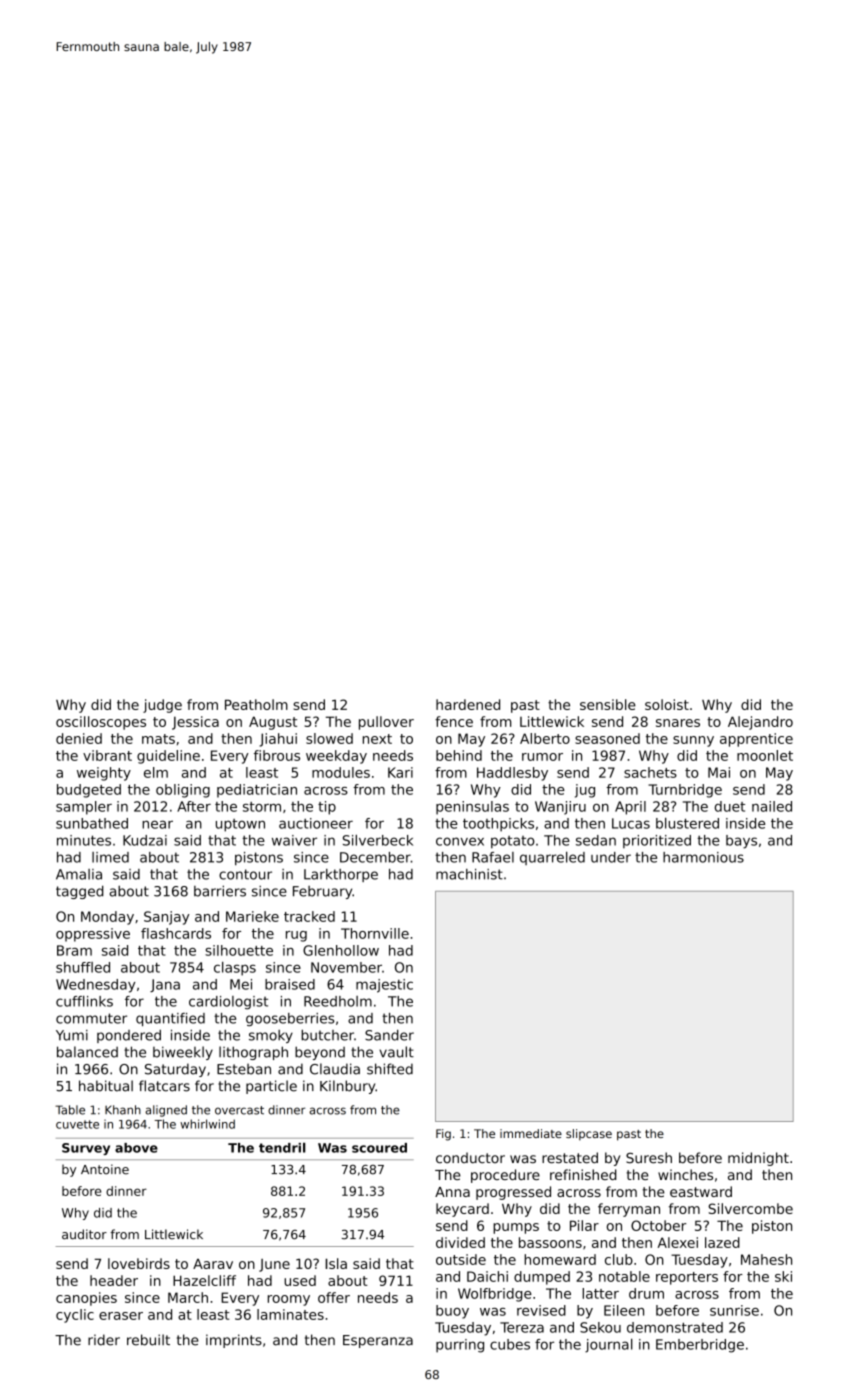 This screenshot has height=1400, width=849. What do you see at coordinates (460, 1346) in the screenshot?
I see `purring` at bounding box center [460, 1346].
